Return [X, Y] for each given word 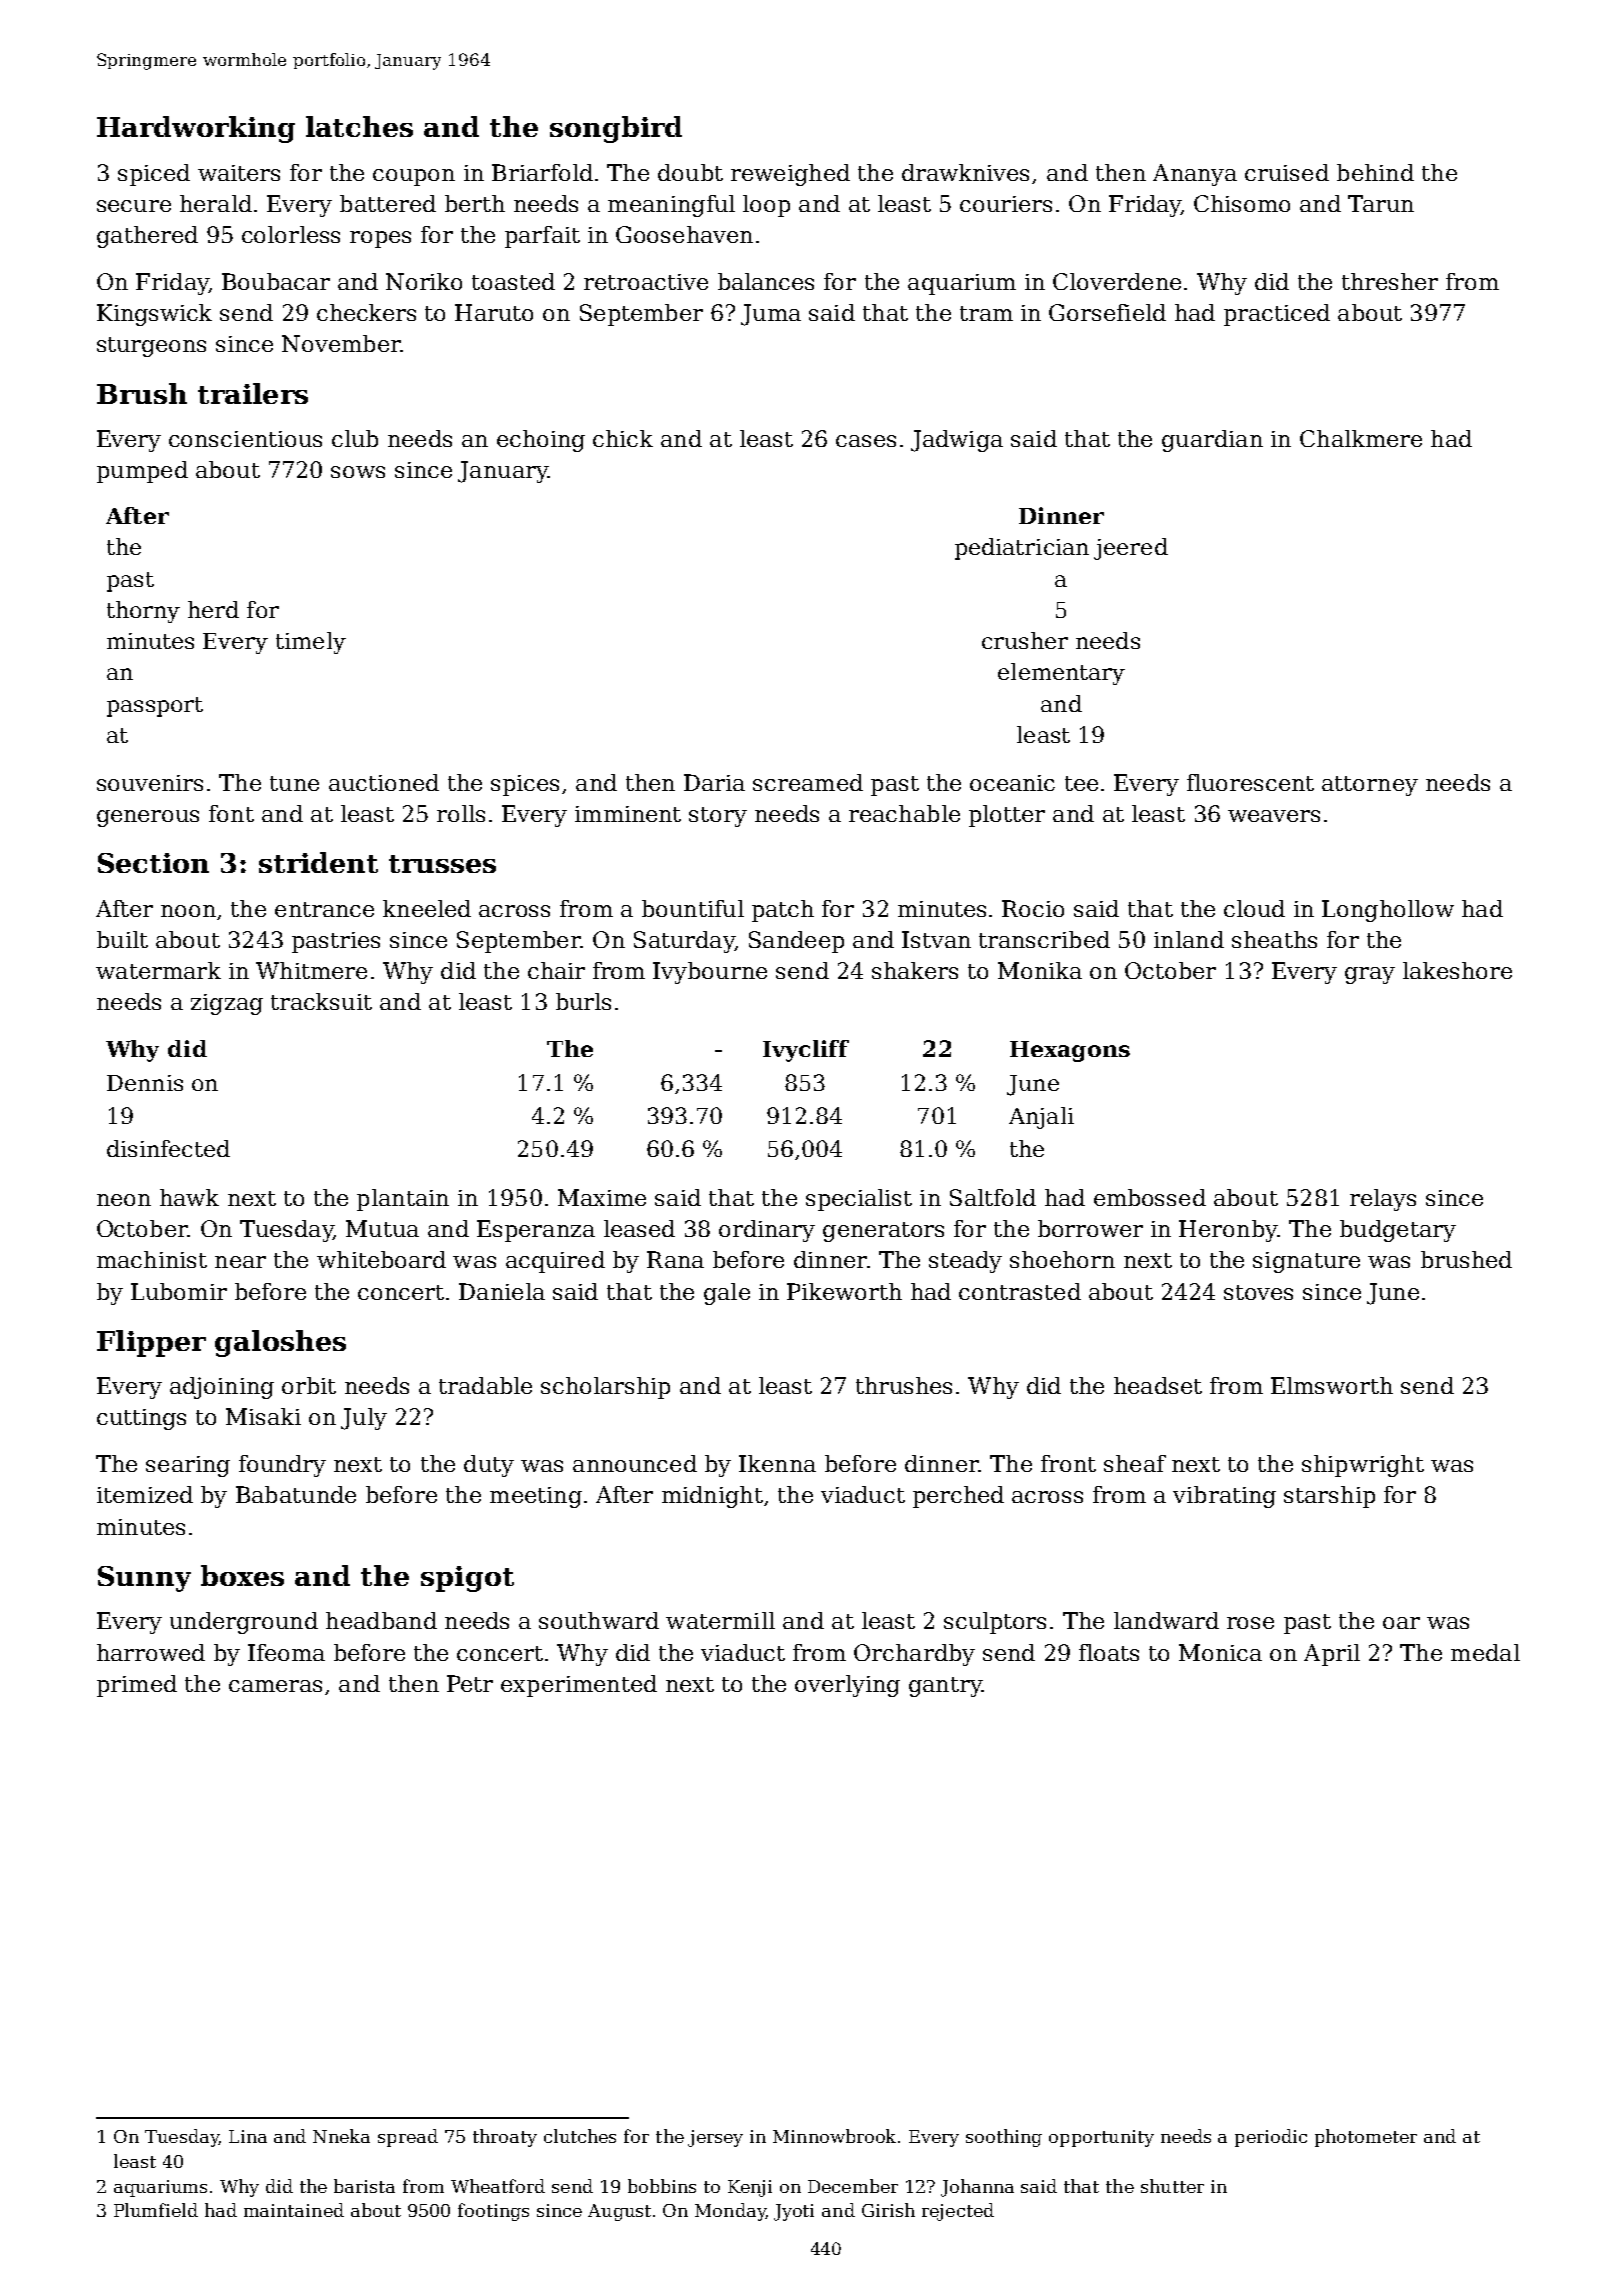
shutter [1172, 2186]
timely [311, 643]
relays [1383, 1200]
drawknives [965, 172]
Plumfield [156, 2210]
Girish [888, 2210]
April [1332, 1655]
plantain [403, 1200]
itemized [145, 1494]
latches [359, 126]
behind [1375, 172]
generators [883, 1232]
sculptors [995, 1623]
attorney [1370, 786]
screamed [808, 782]
